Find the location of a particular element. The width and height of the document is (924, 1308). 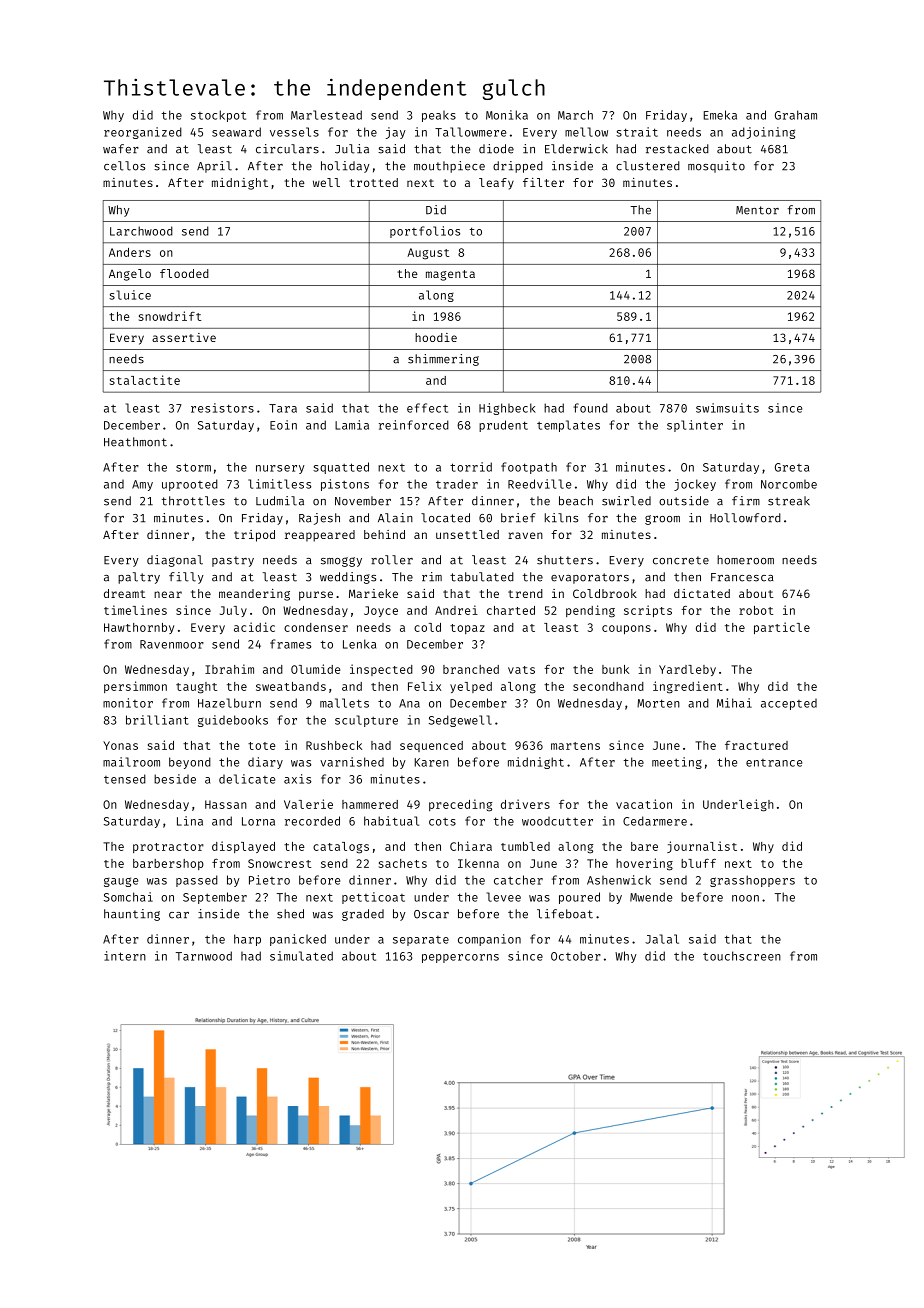

Mentor is located at coordinates (757, 210).
